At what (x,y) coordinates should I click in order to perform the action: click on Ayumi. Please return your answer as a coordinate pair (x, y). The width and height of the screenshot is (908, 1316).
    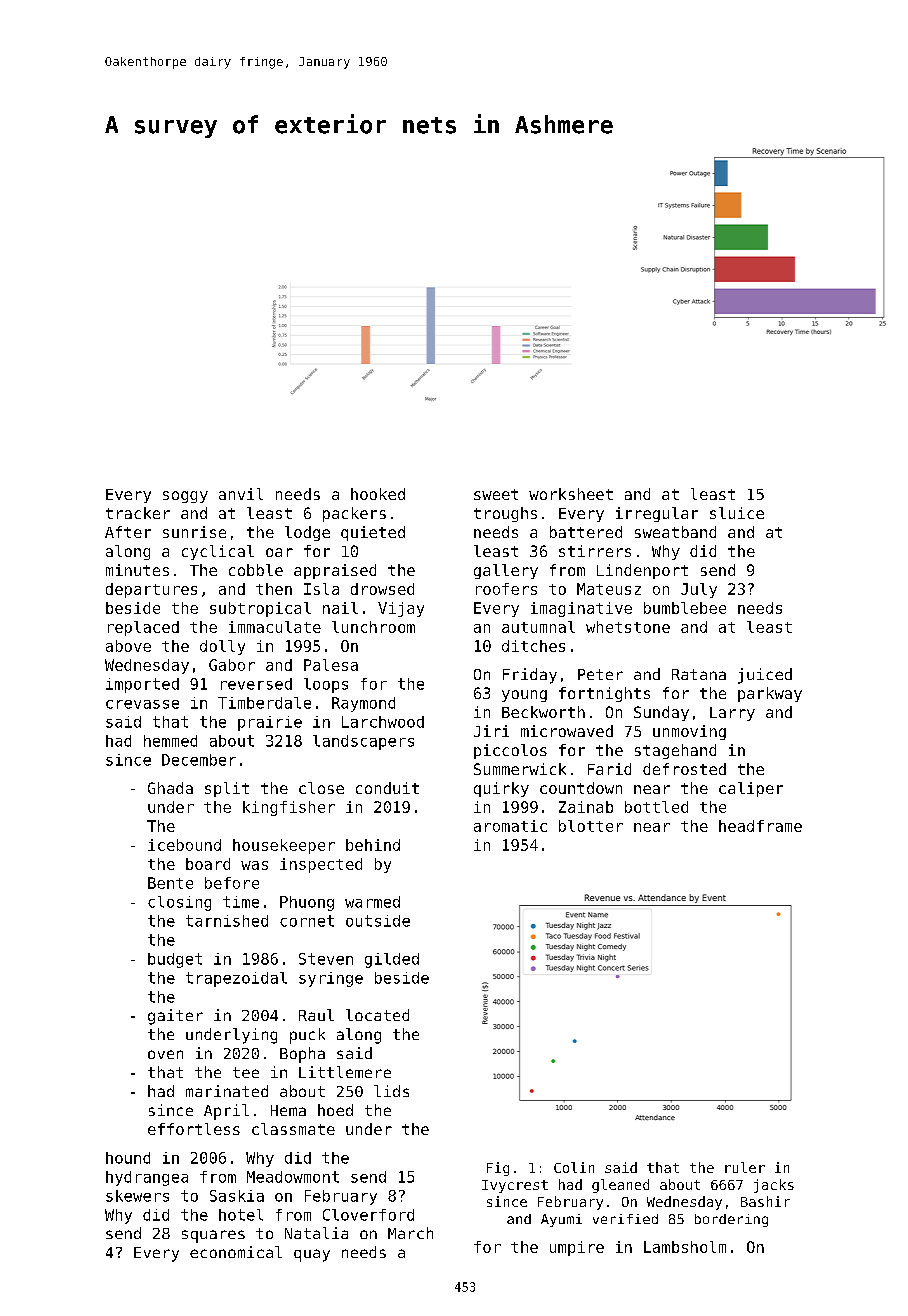
    Looking at the image, I should click on (561, 1220).
